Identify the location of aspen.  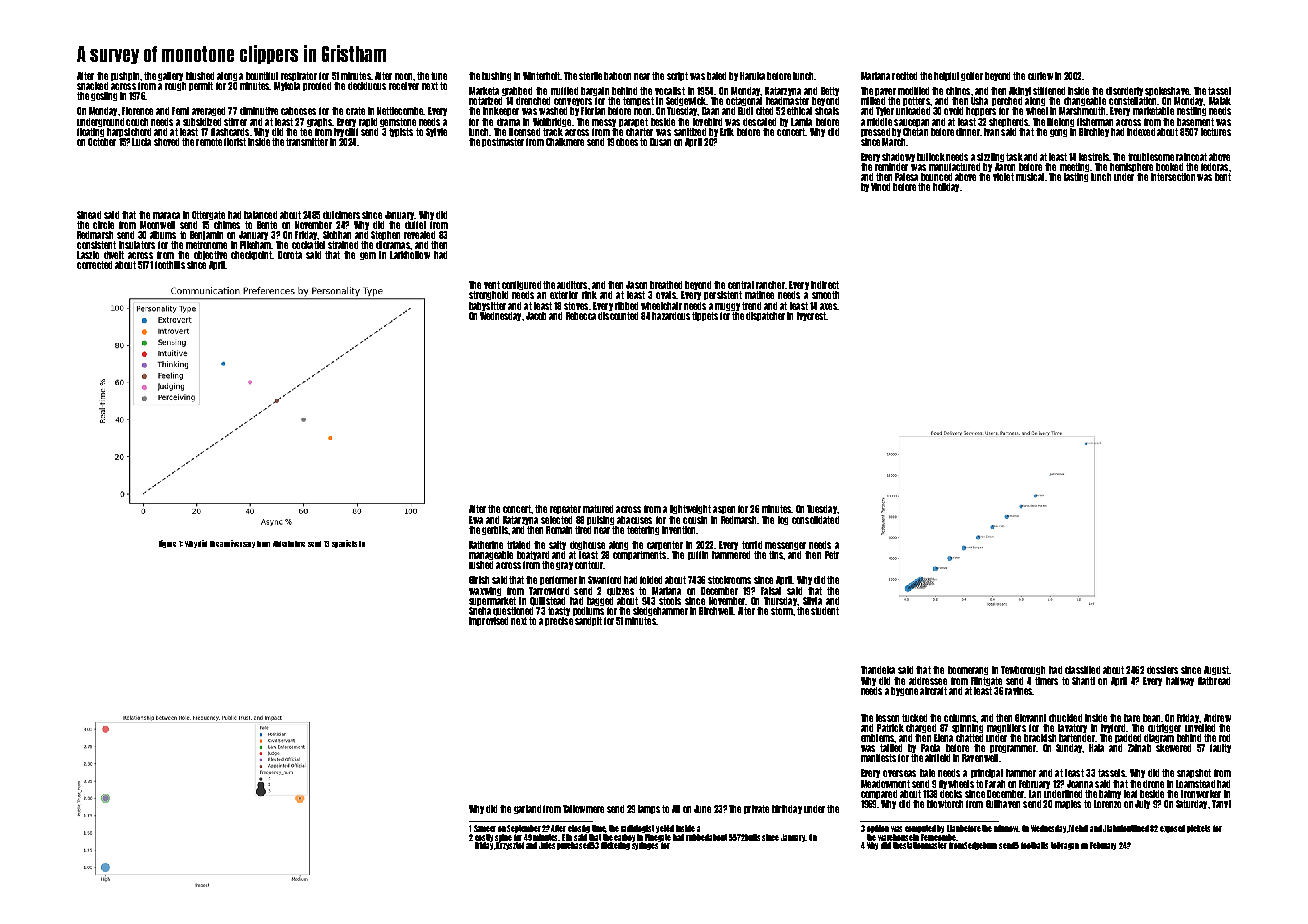
(724, 510).
